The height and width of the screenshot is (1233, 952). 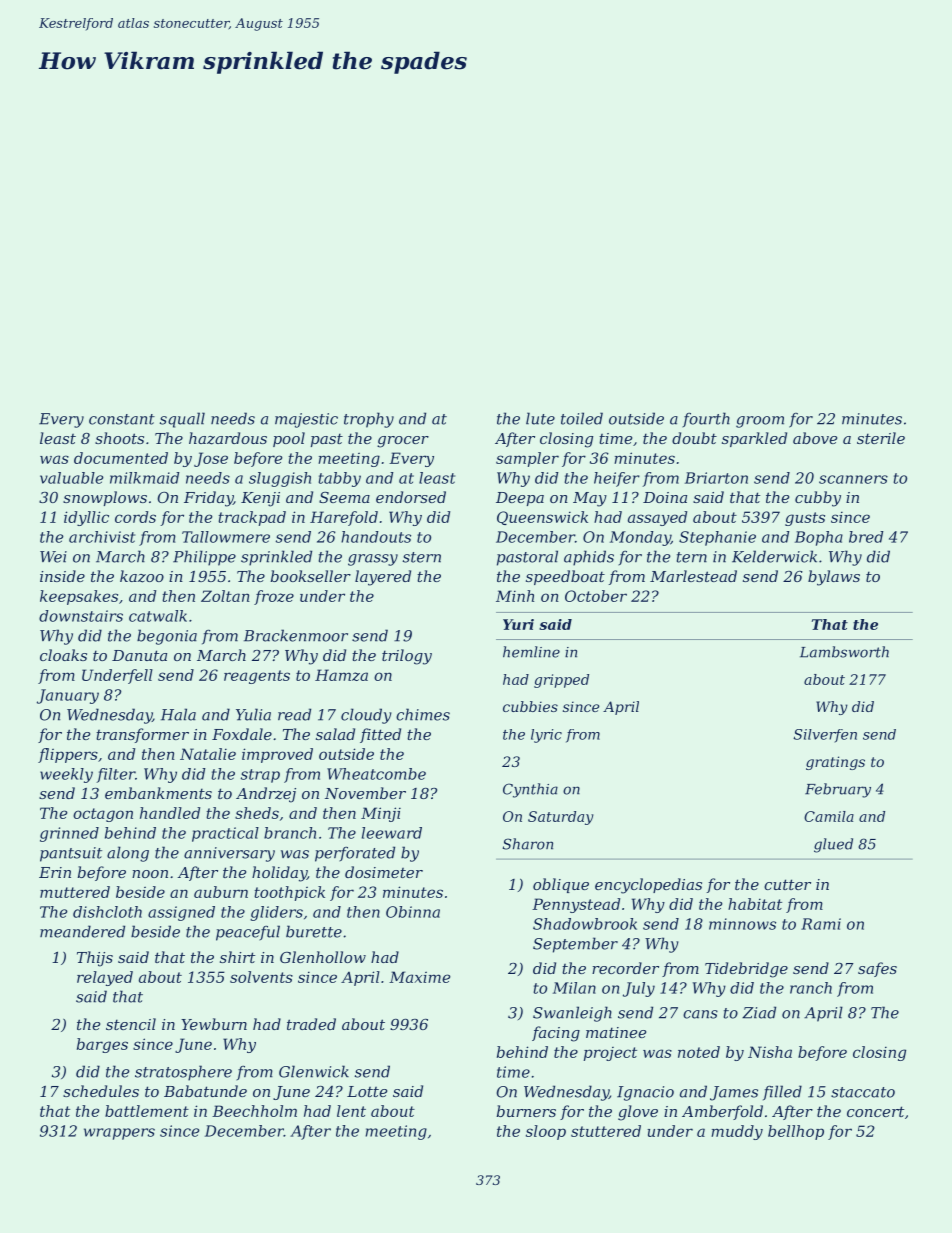 What do you see at coordinates (540, 418) in the screenshot?
I see `lute` at bounding box center [540, 418].
